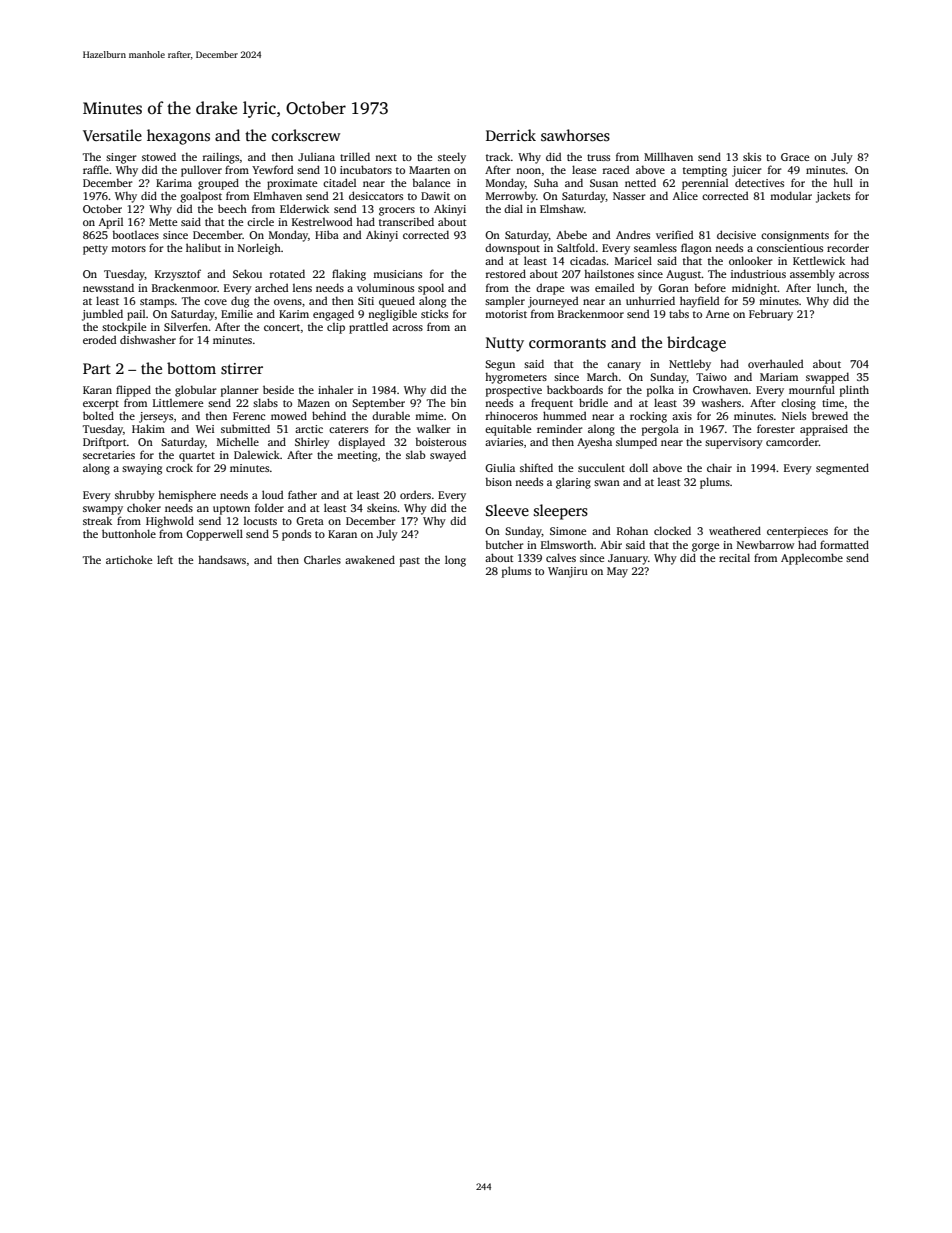 Image resolution: width=952 pixels, height=1233 pixels. Describe the element at coordinates (201, 171) in the page. I see `pullover` at that location.
